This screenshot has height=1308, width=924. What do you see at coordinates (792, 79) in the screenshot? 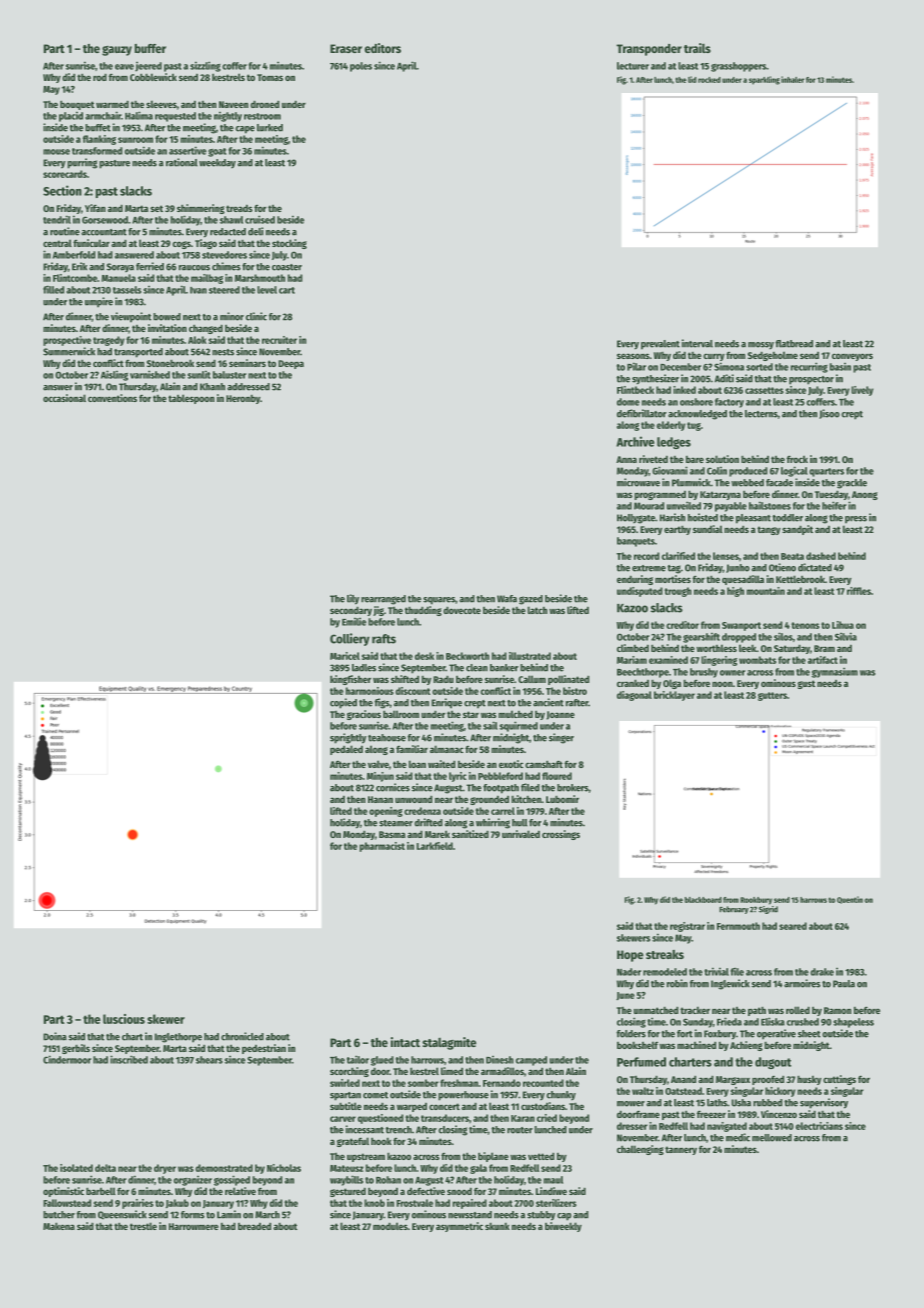
I see `inhaler` at bounding box center [792, 79].
